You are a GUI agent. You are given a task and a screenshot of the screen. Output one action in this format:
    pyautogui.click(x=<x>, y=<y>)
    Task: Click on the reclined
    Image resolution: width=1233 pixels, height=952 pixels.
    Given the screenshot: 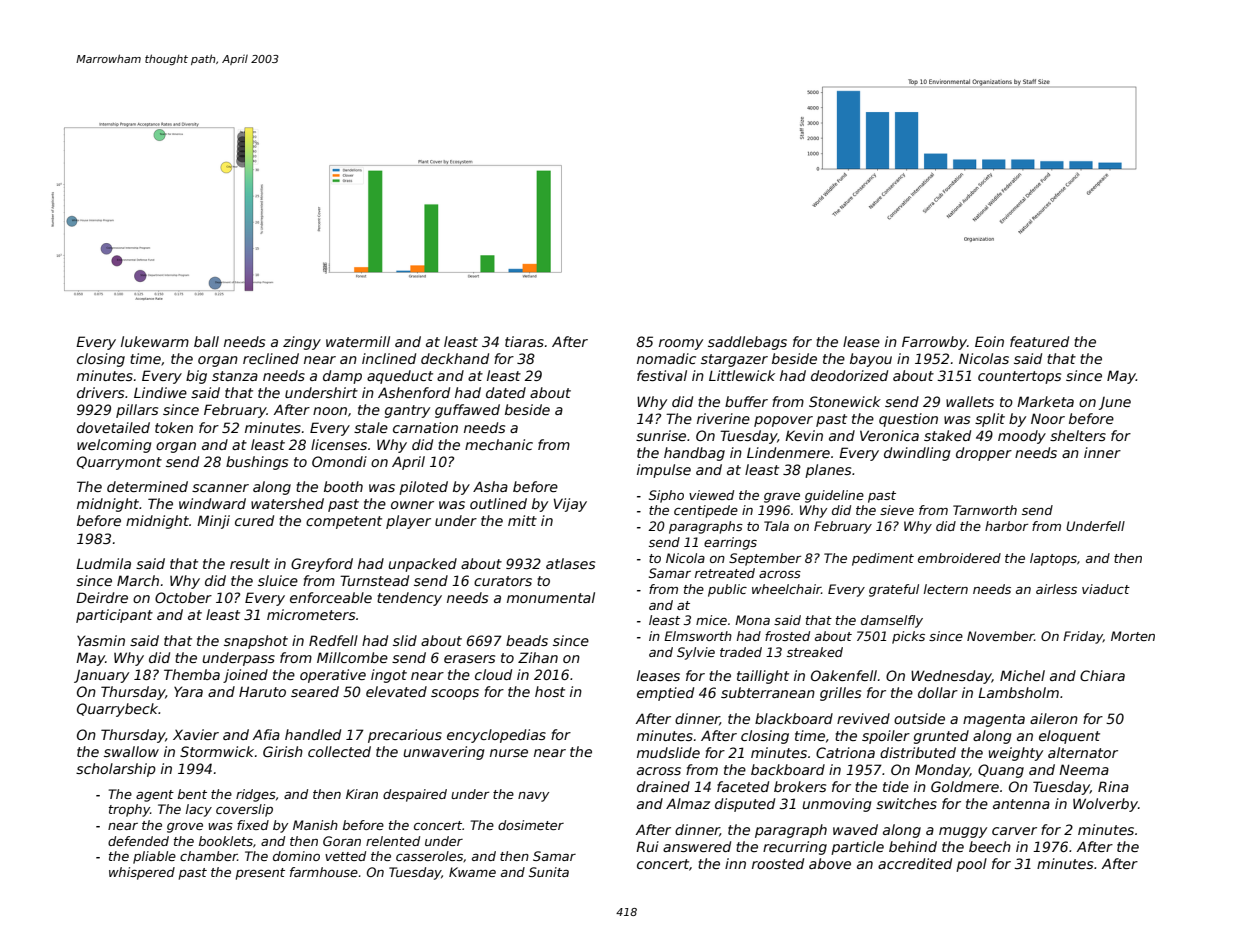 What is the action you would take?
    pyautogui.click(x=271, y=358)
